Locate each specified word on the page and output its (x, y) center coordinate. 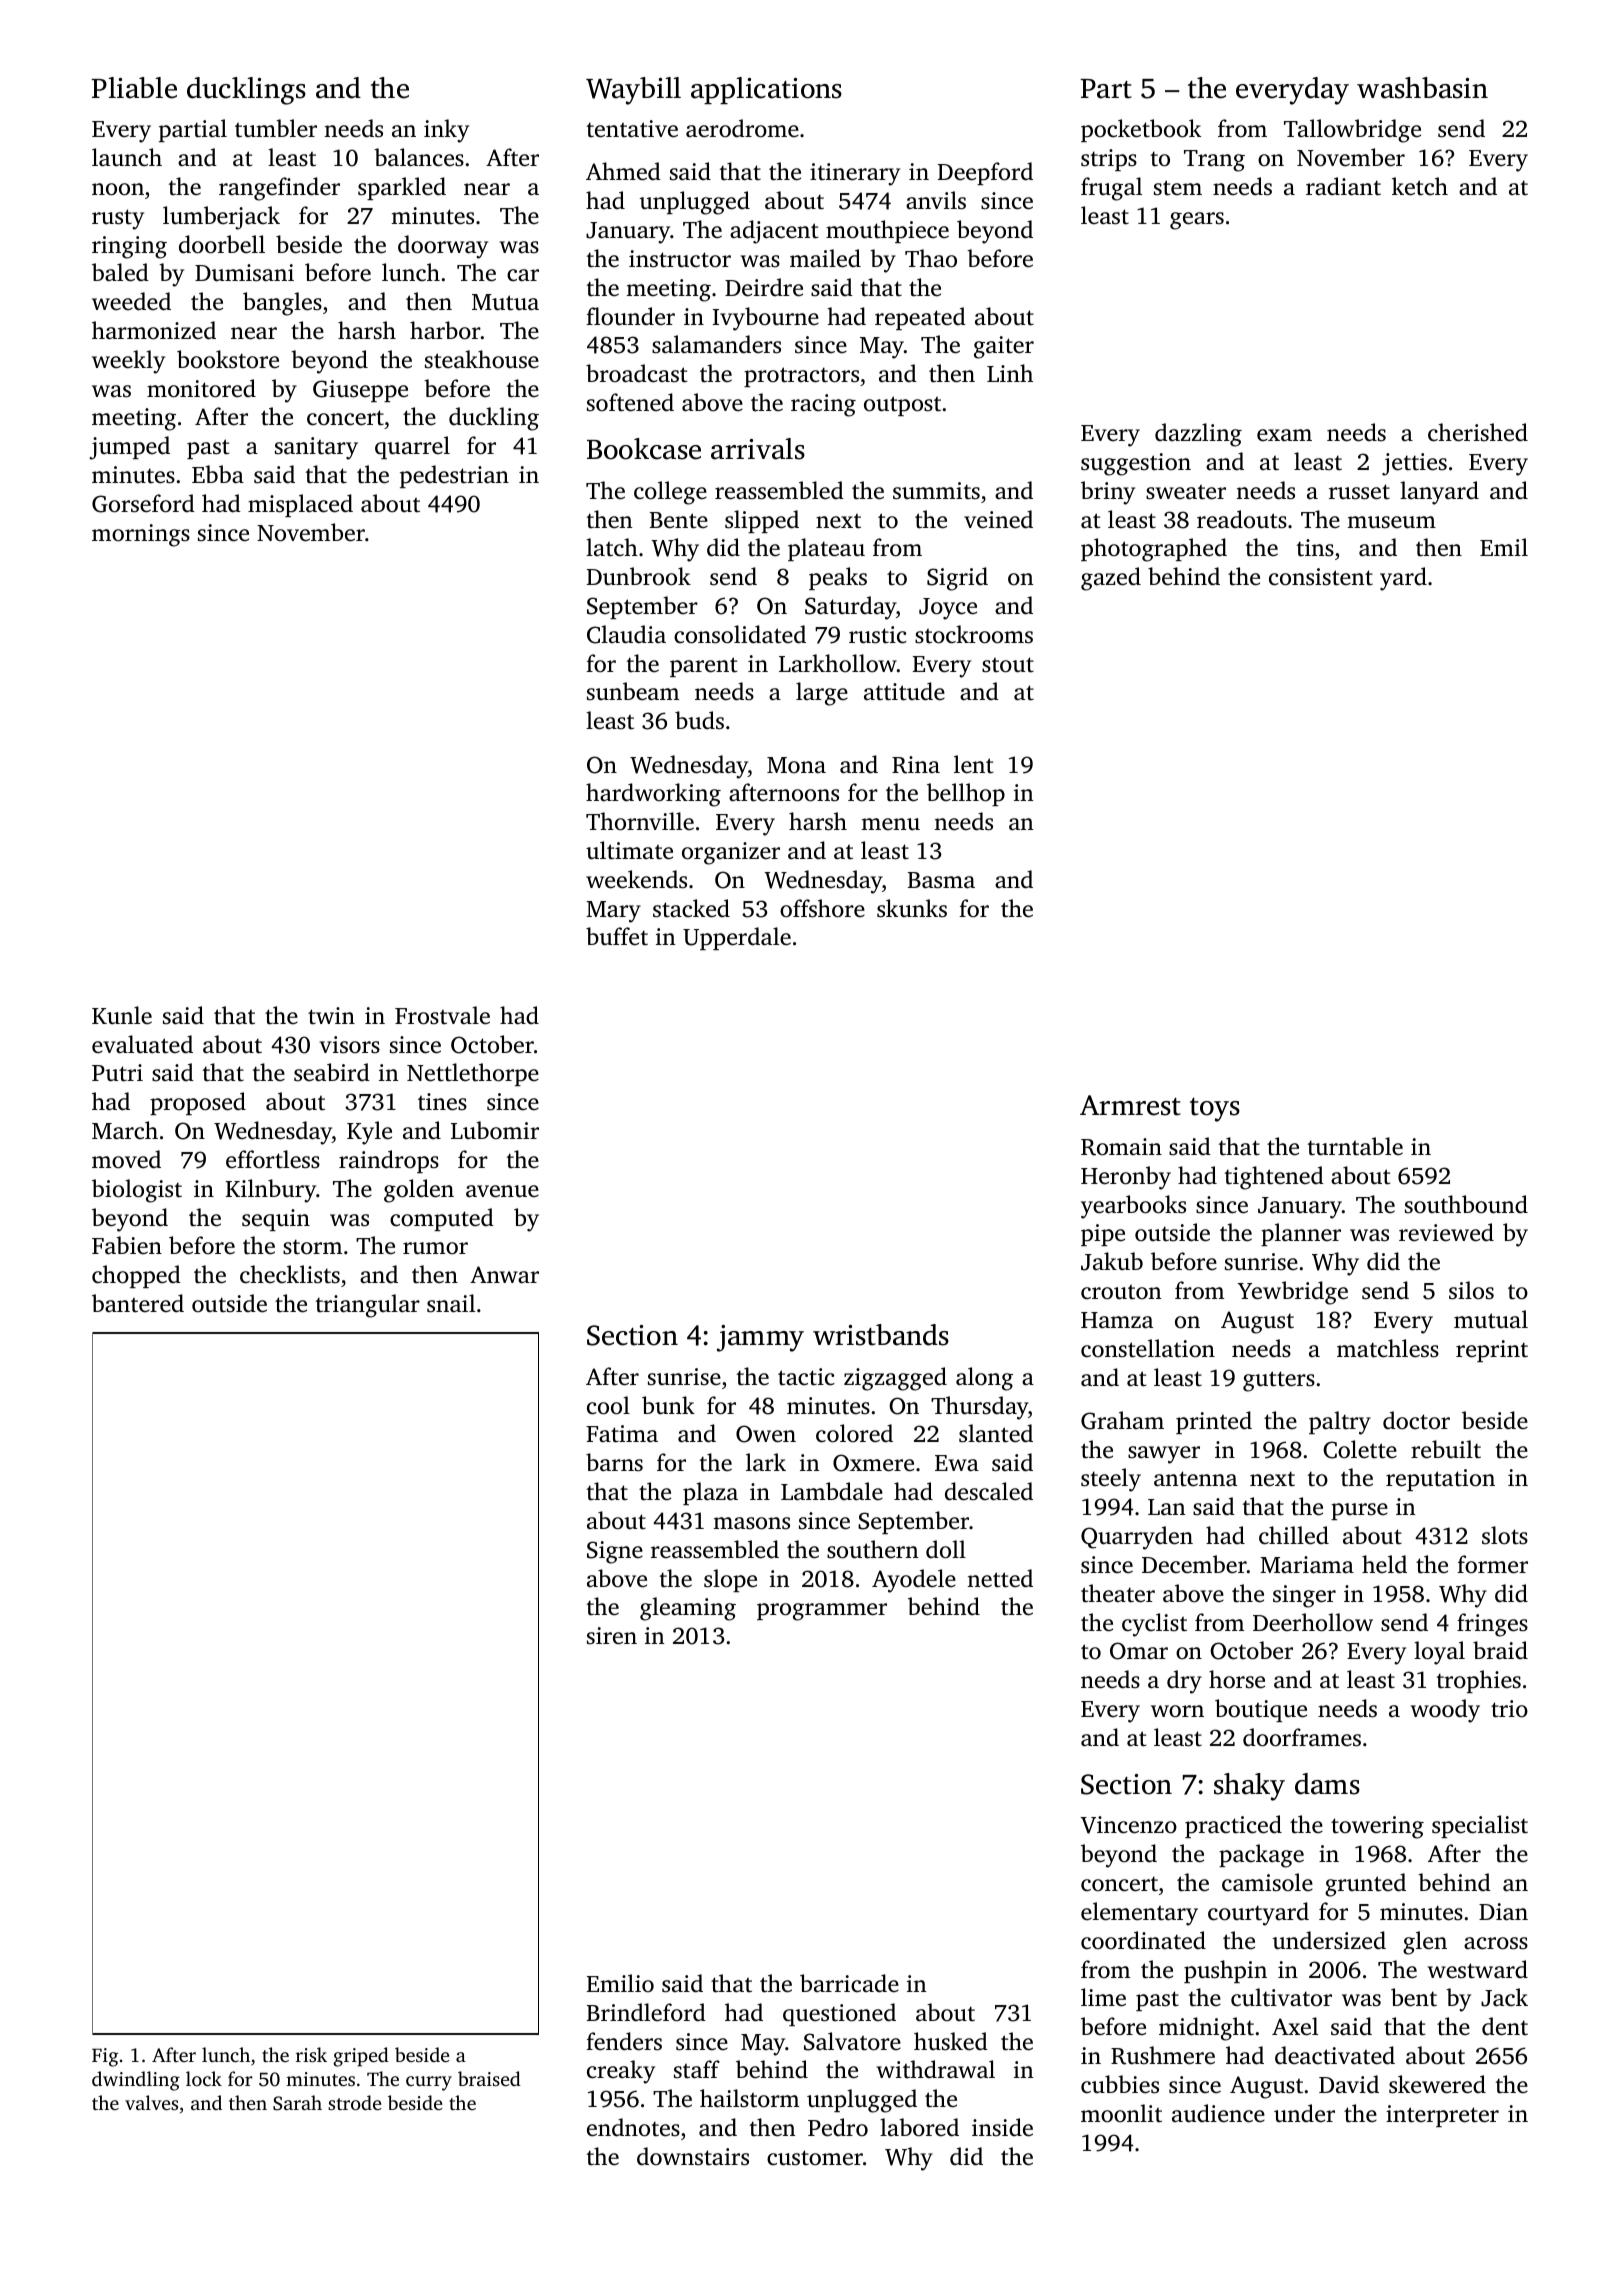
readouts (1242, 519)
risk (311, 2054)
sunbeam (633, 691)
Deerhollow (1313, 1622)
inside (1002, 2127)
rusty (118, 219)
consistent (1321, 577)
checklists (290, 1274)
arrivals (758, 449)
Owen (766, 1434)
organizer (731, 853)
